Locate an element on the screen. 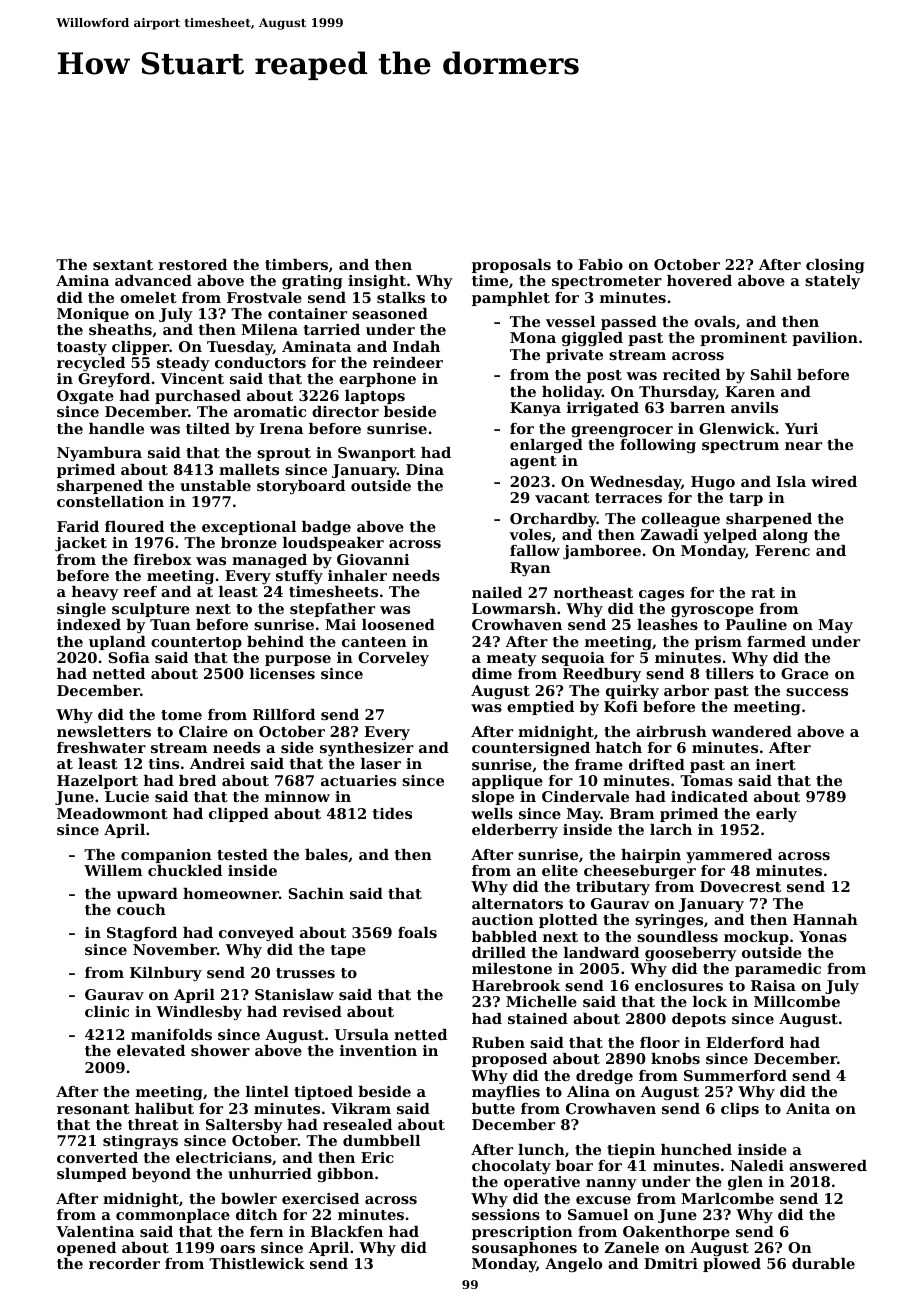 This screenshot has width=924, height=1308. Yonas is located at coordinates (823, 936).
